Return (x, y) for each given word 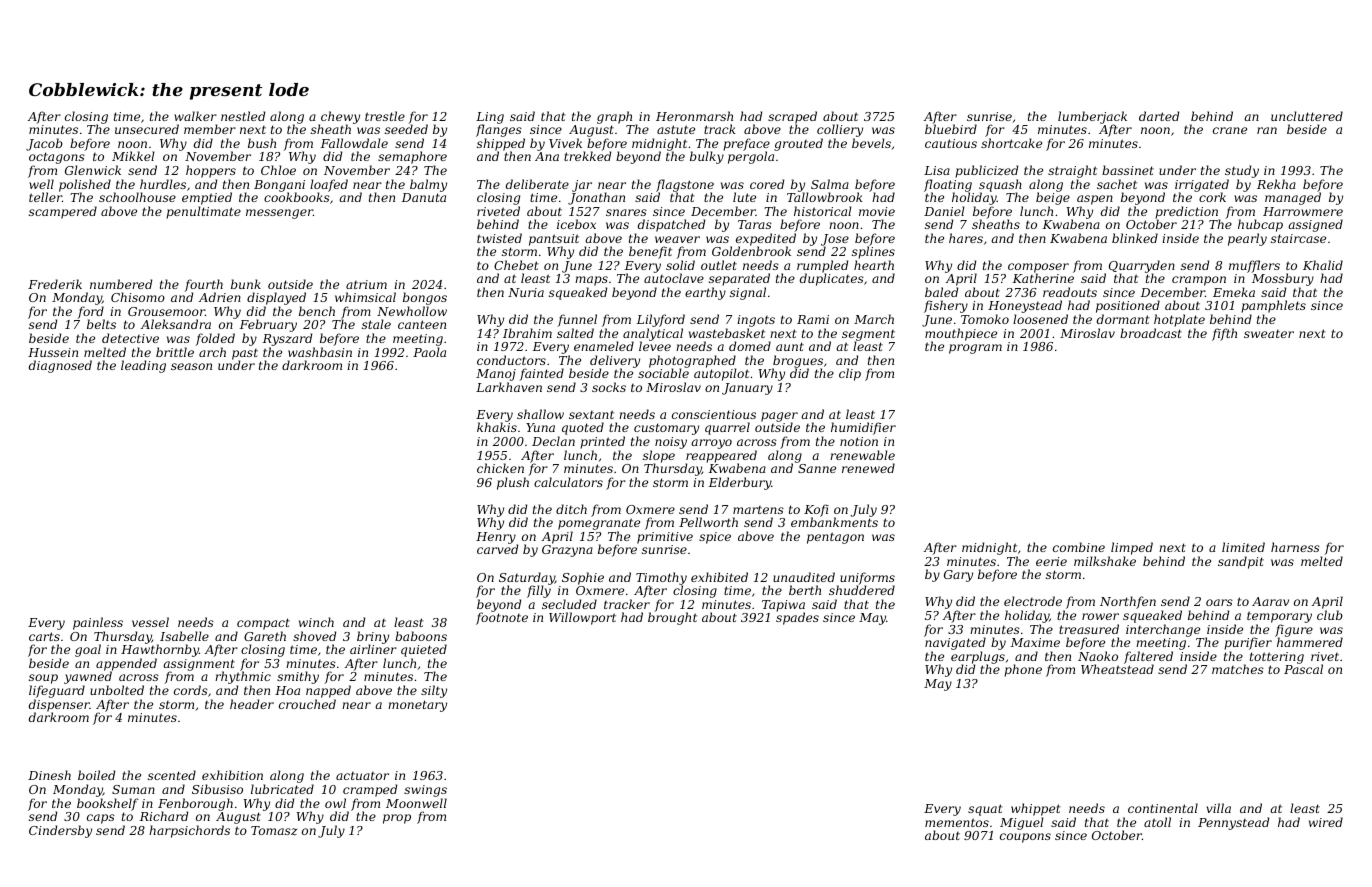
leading (143, 366)
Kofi (816, 511)
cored (767, 184)
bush (262, 143)
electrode (1033, 601)
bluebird (951, 129)
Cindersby (60, 831)
